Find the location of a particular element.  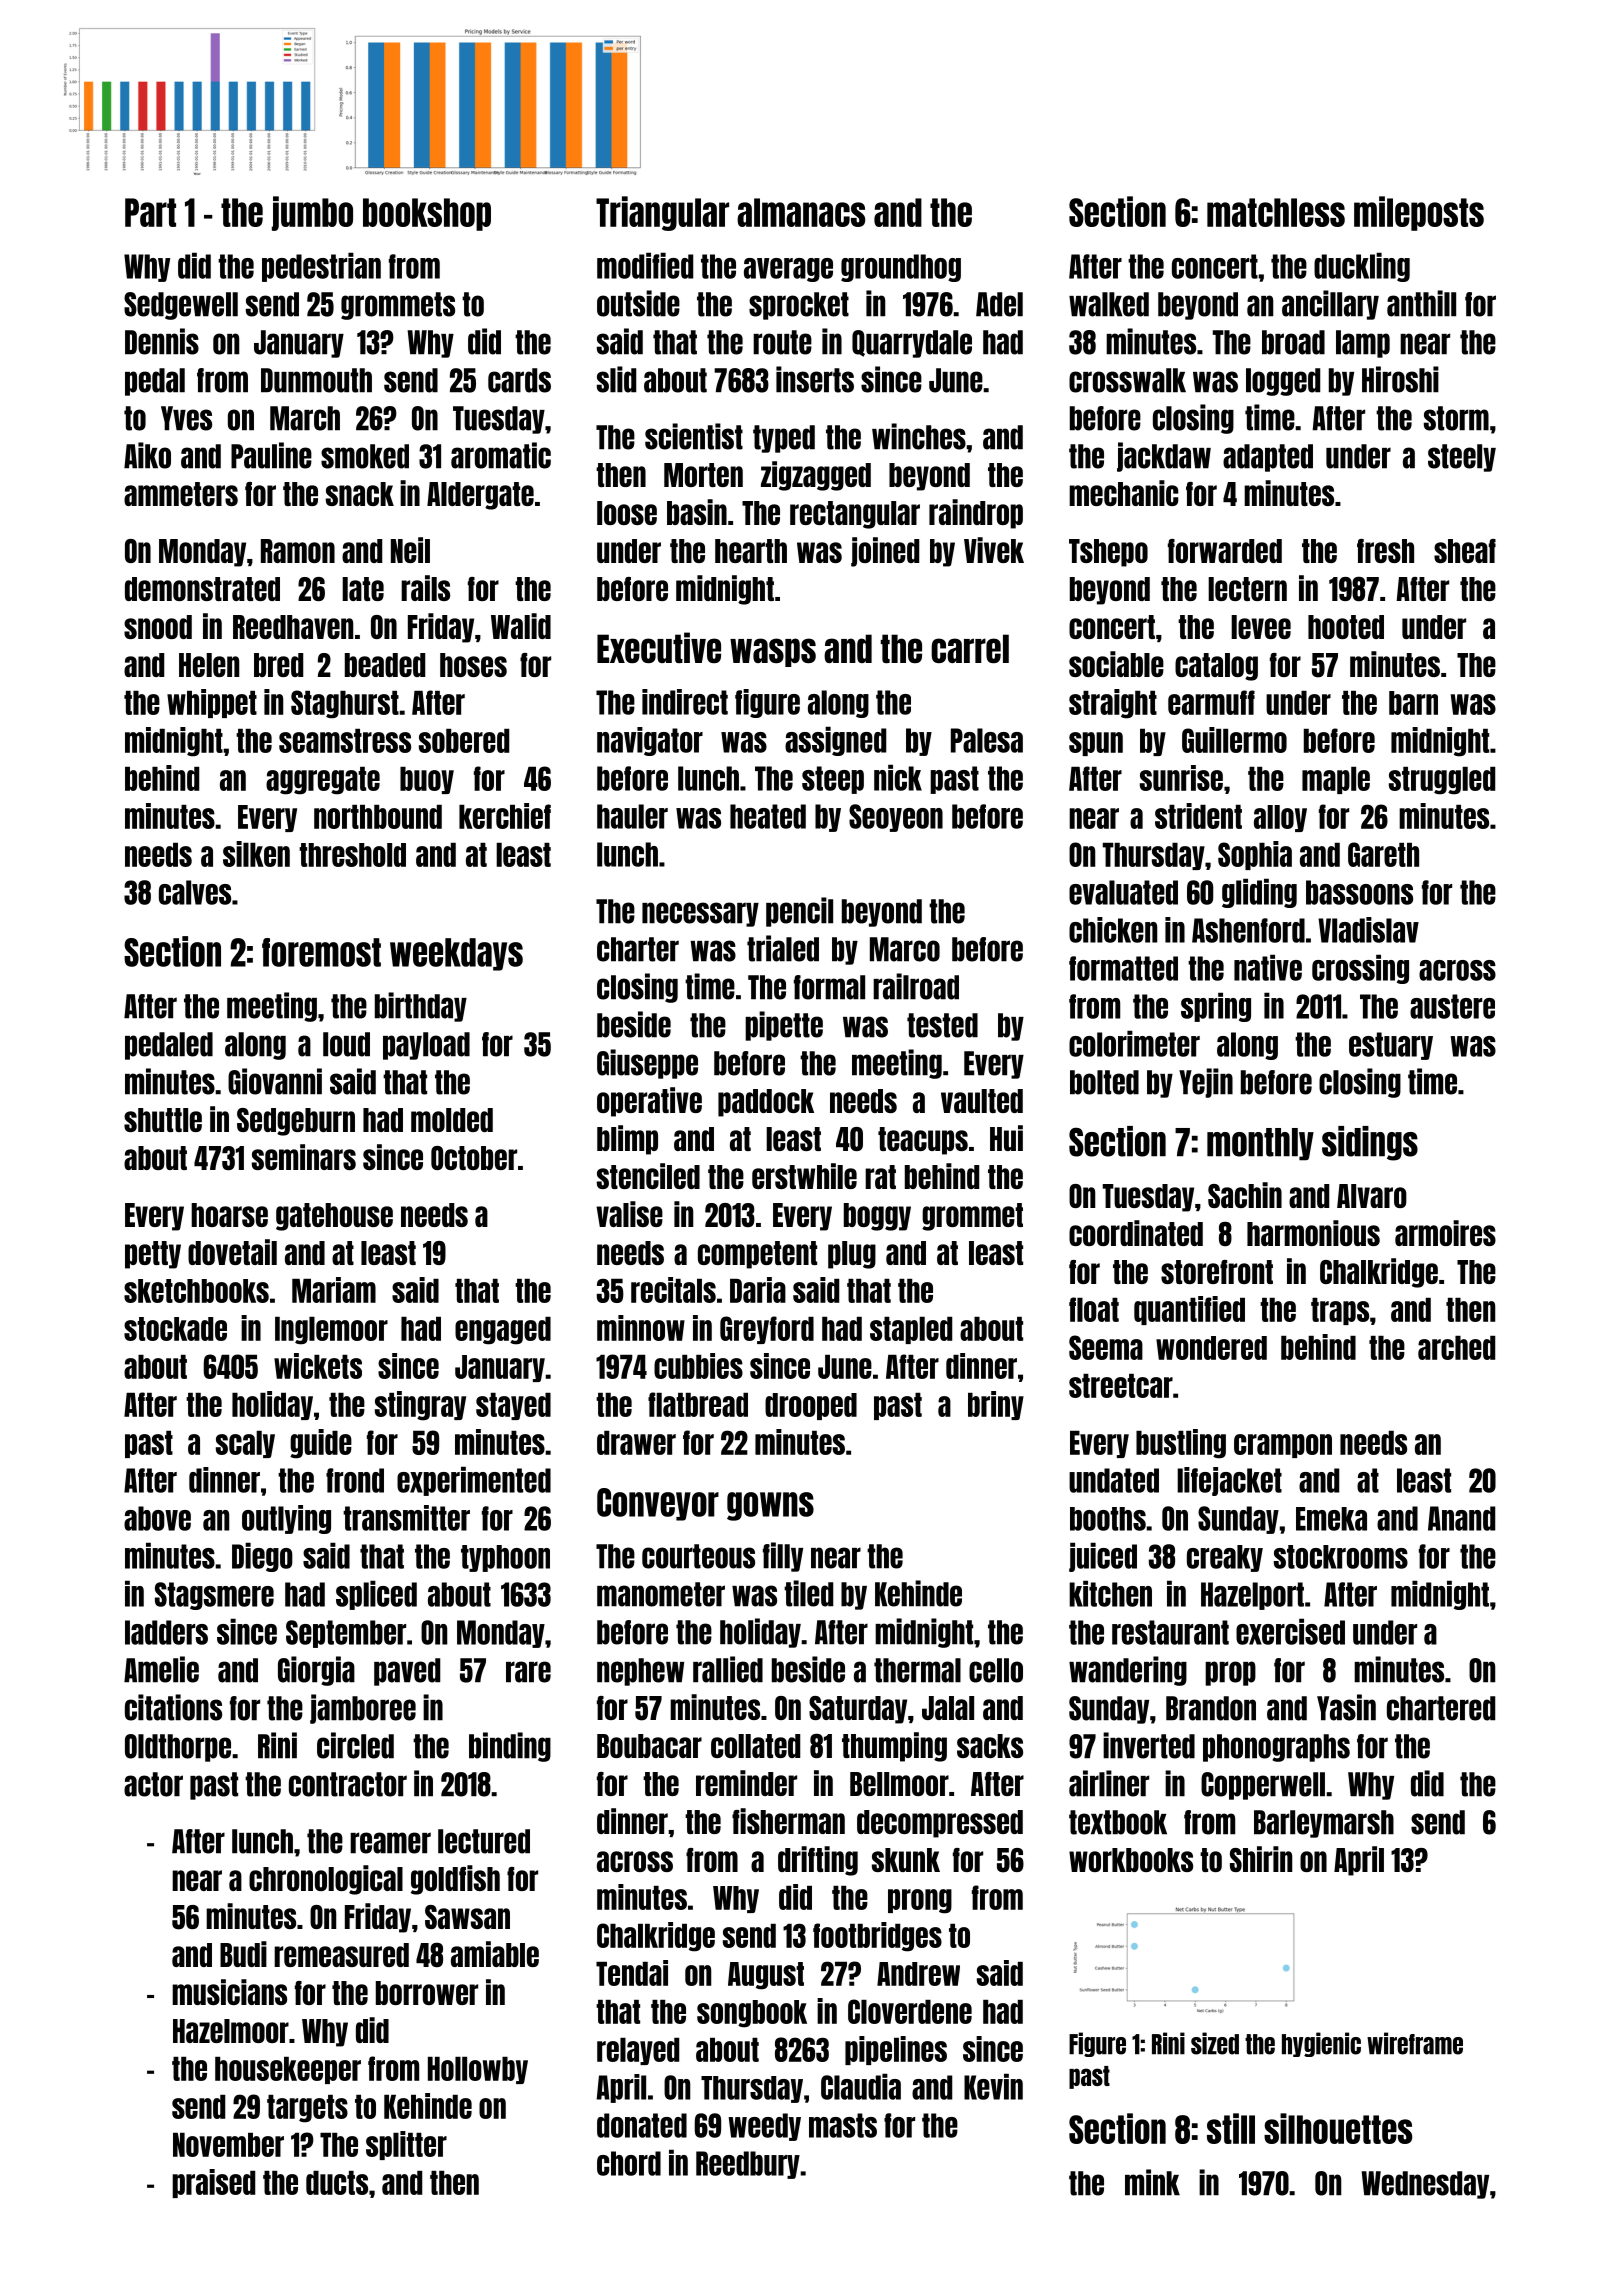

spliced is located at coordinates (376, 1595).
